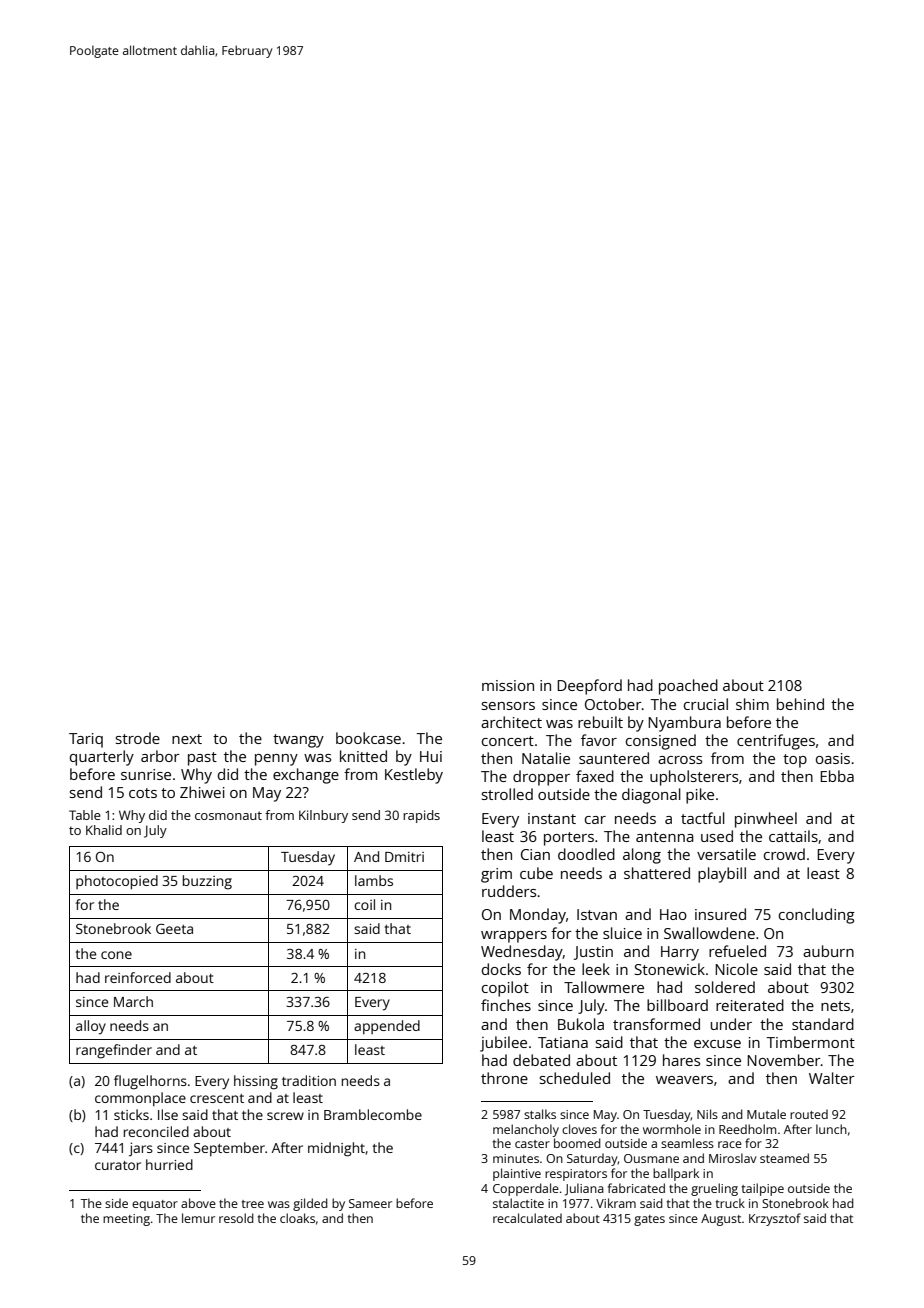 The width and height of the screenshot is (924, 1308). Describe the element at coordinates (677, 1005) in the screenshot. I see `billboard` at that location.
